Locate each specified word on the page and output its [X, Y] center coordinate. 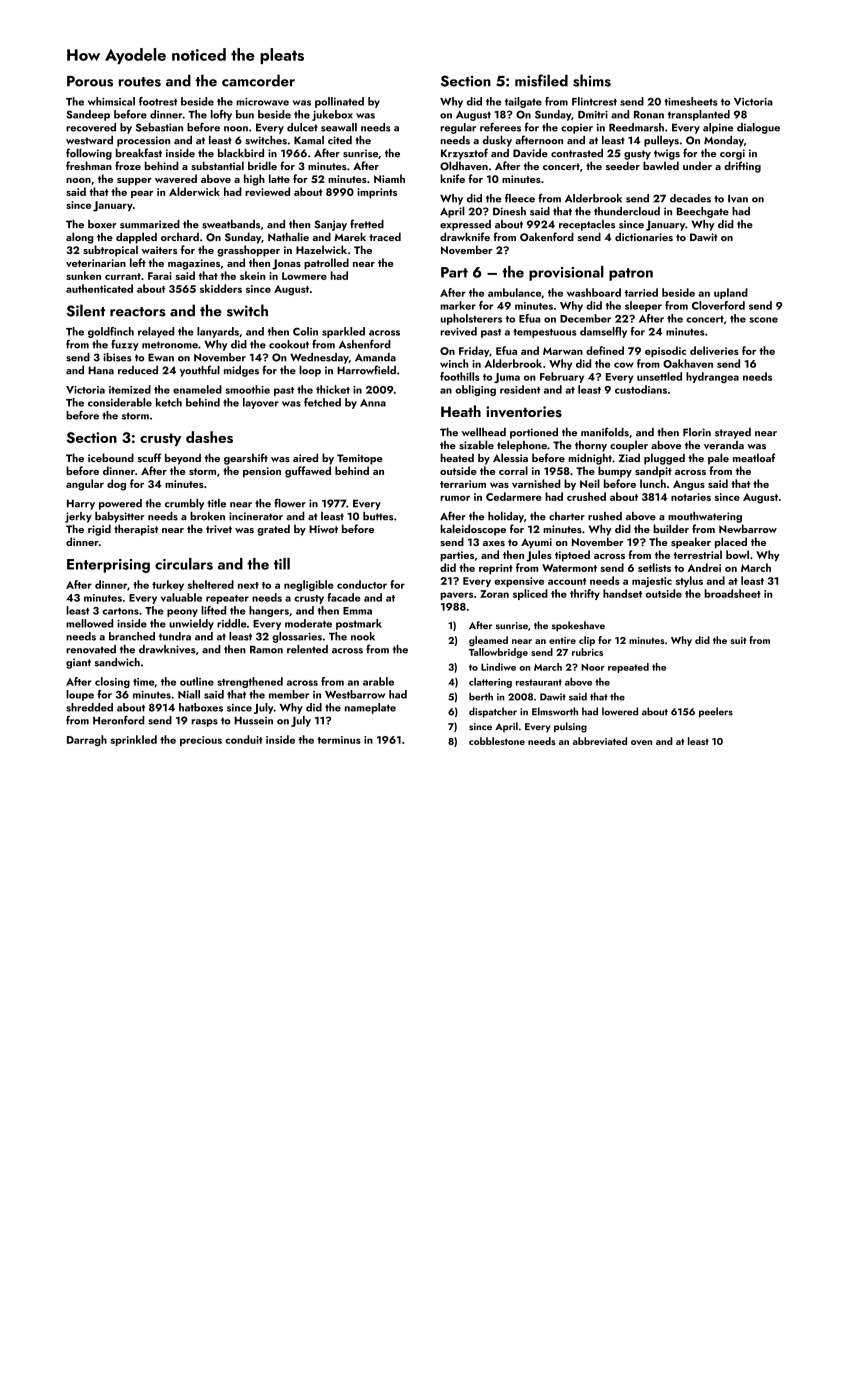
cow [624, 365]
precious [201, 741]
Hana [101, 370]
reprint [496, 569]
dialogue [758, 128]
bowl [737, 554]
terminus [339, 740]
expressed [465, 225]
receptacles [587, 225]
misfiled [541, 80]
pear [142, 194]
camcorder [258, 80]
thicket [333, 389]
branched [132, 636]
